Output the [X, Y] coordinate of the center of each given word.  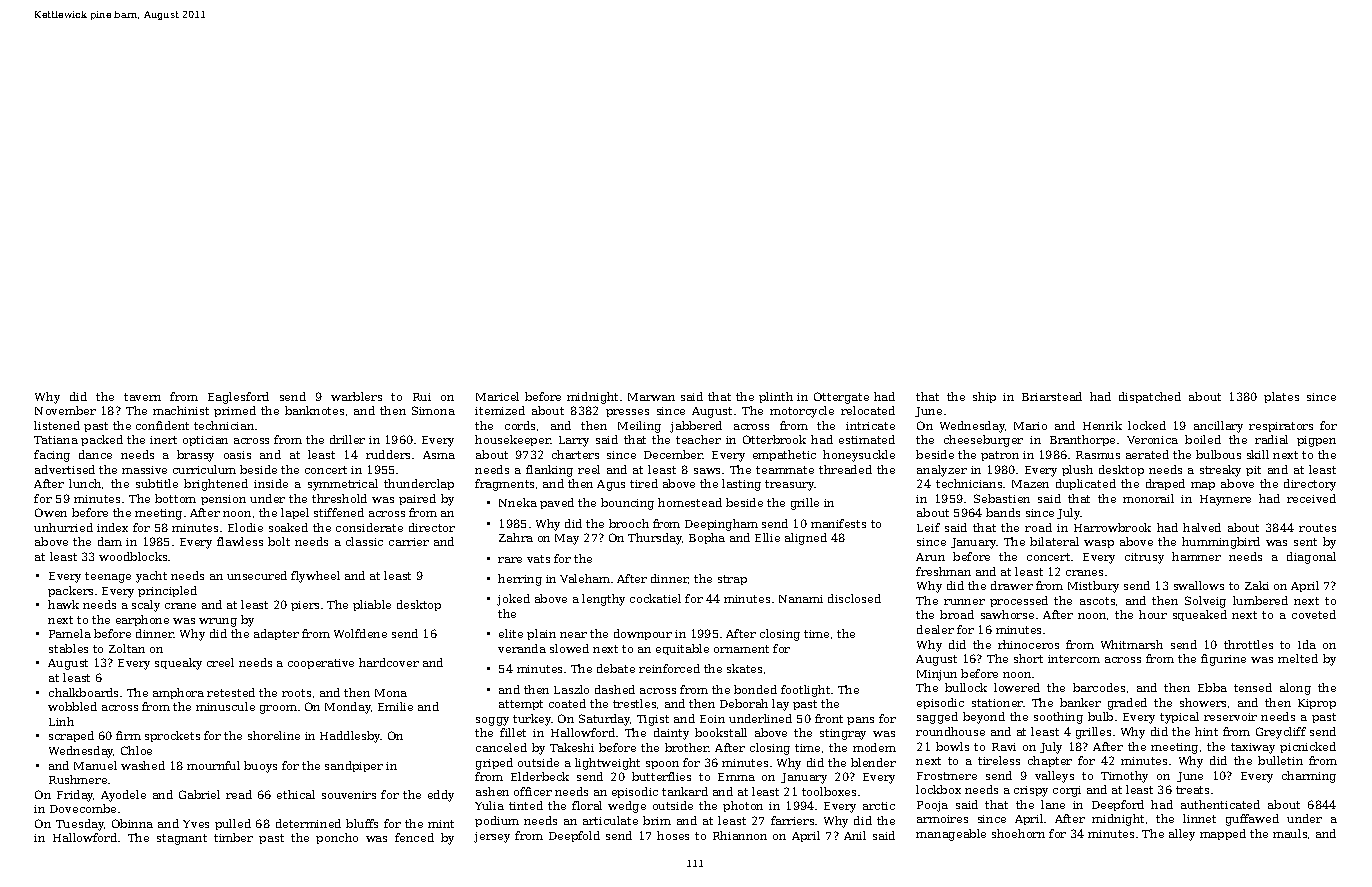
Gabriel [199, 794]
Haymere [1225, 500]
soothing [1058, 718]
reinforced [669, 668]
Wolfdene [360, 633]
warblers [356, 396]
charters [575, 454]
